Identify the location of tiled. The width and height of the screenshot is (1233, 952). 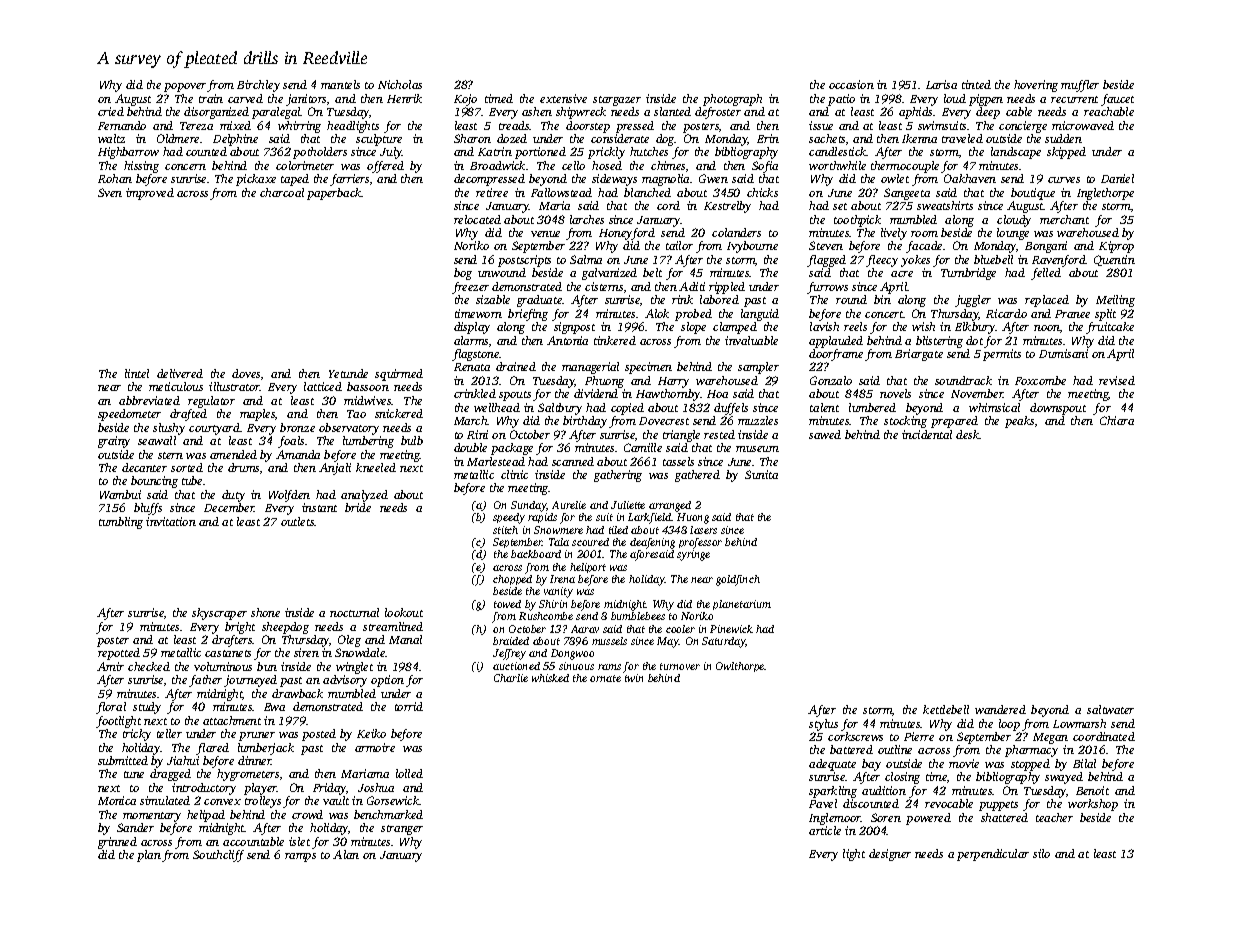
(618, 530).
